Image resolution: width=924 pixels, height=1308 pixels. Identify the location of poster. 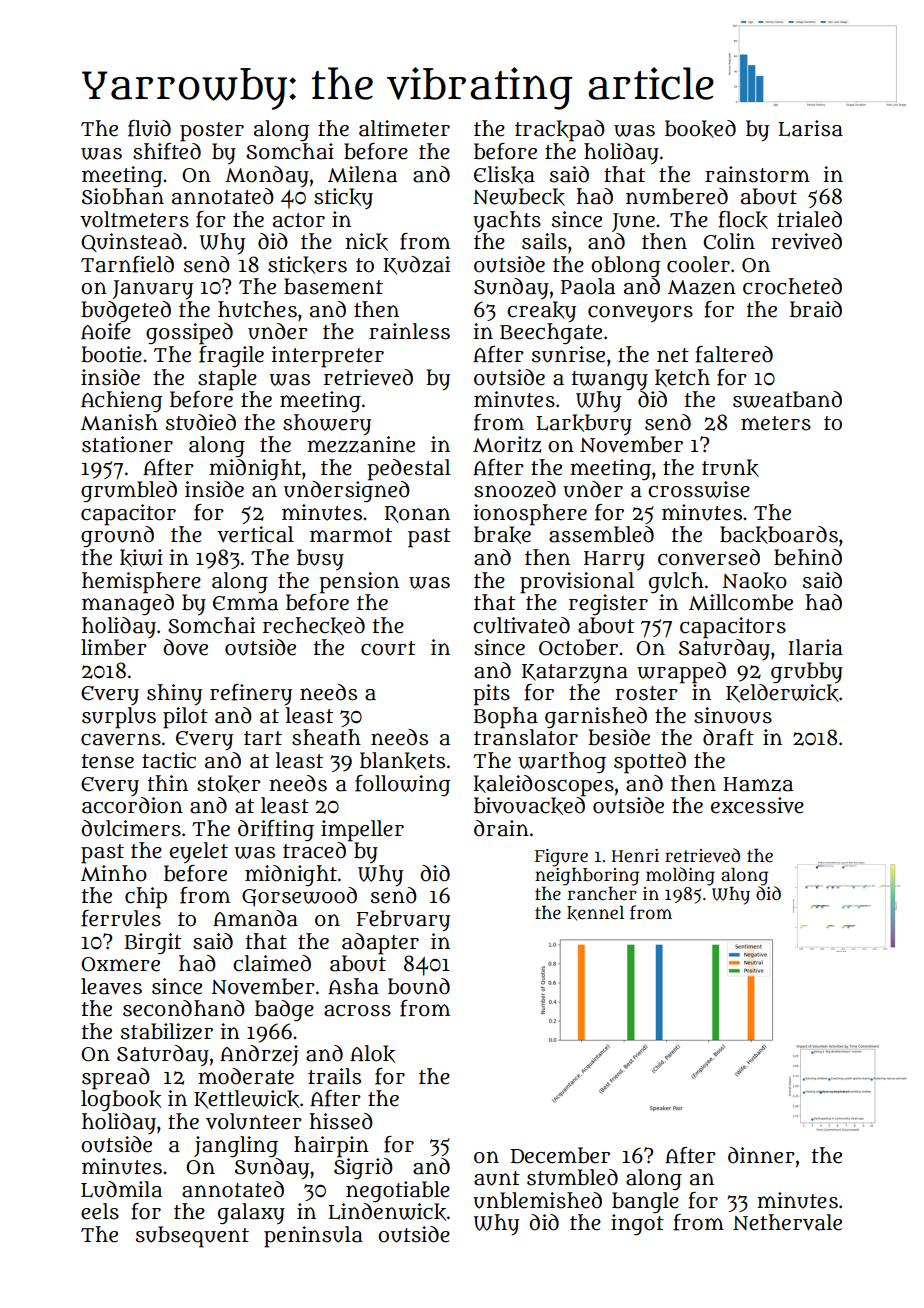
(212, 132).
